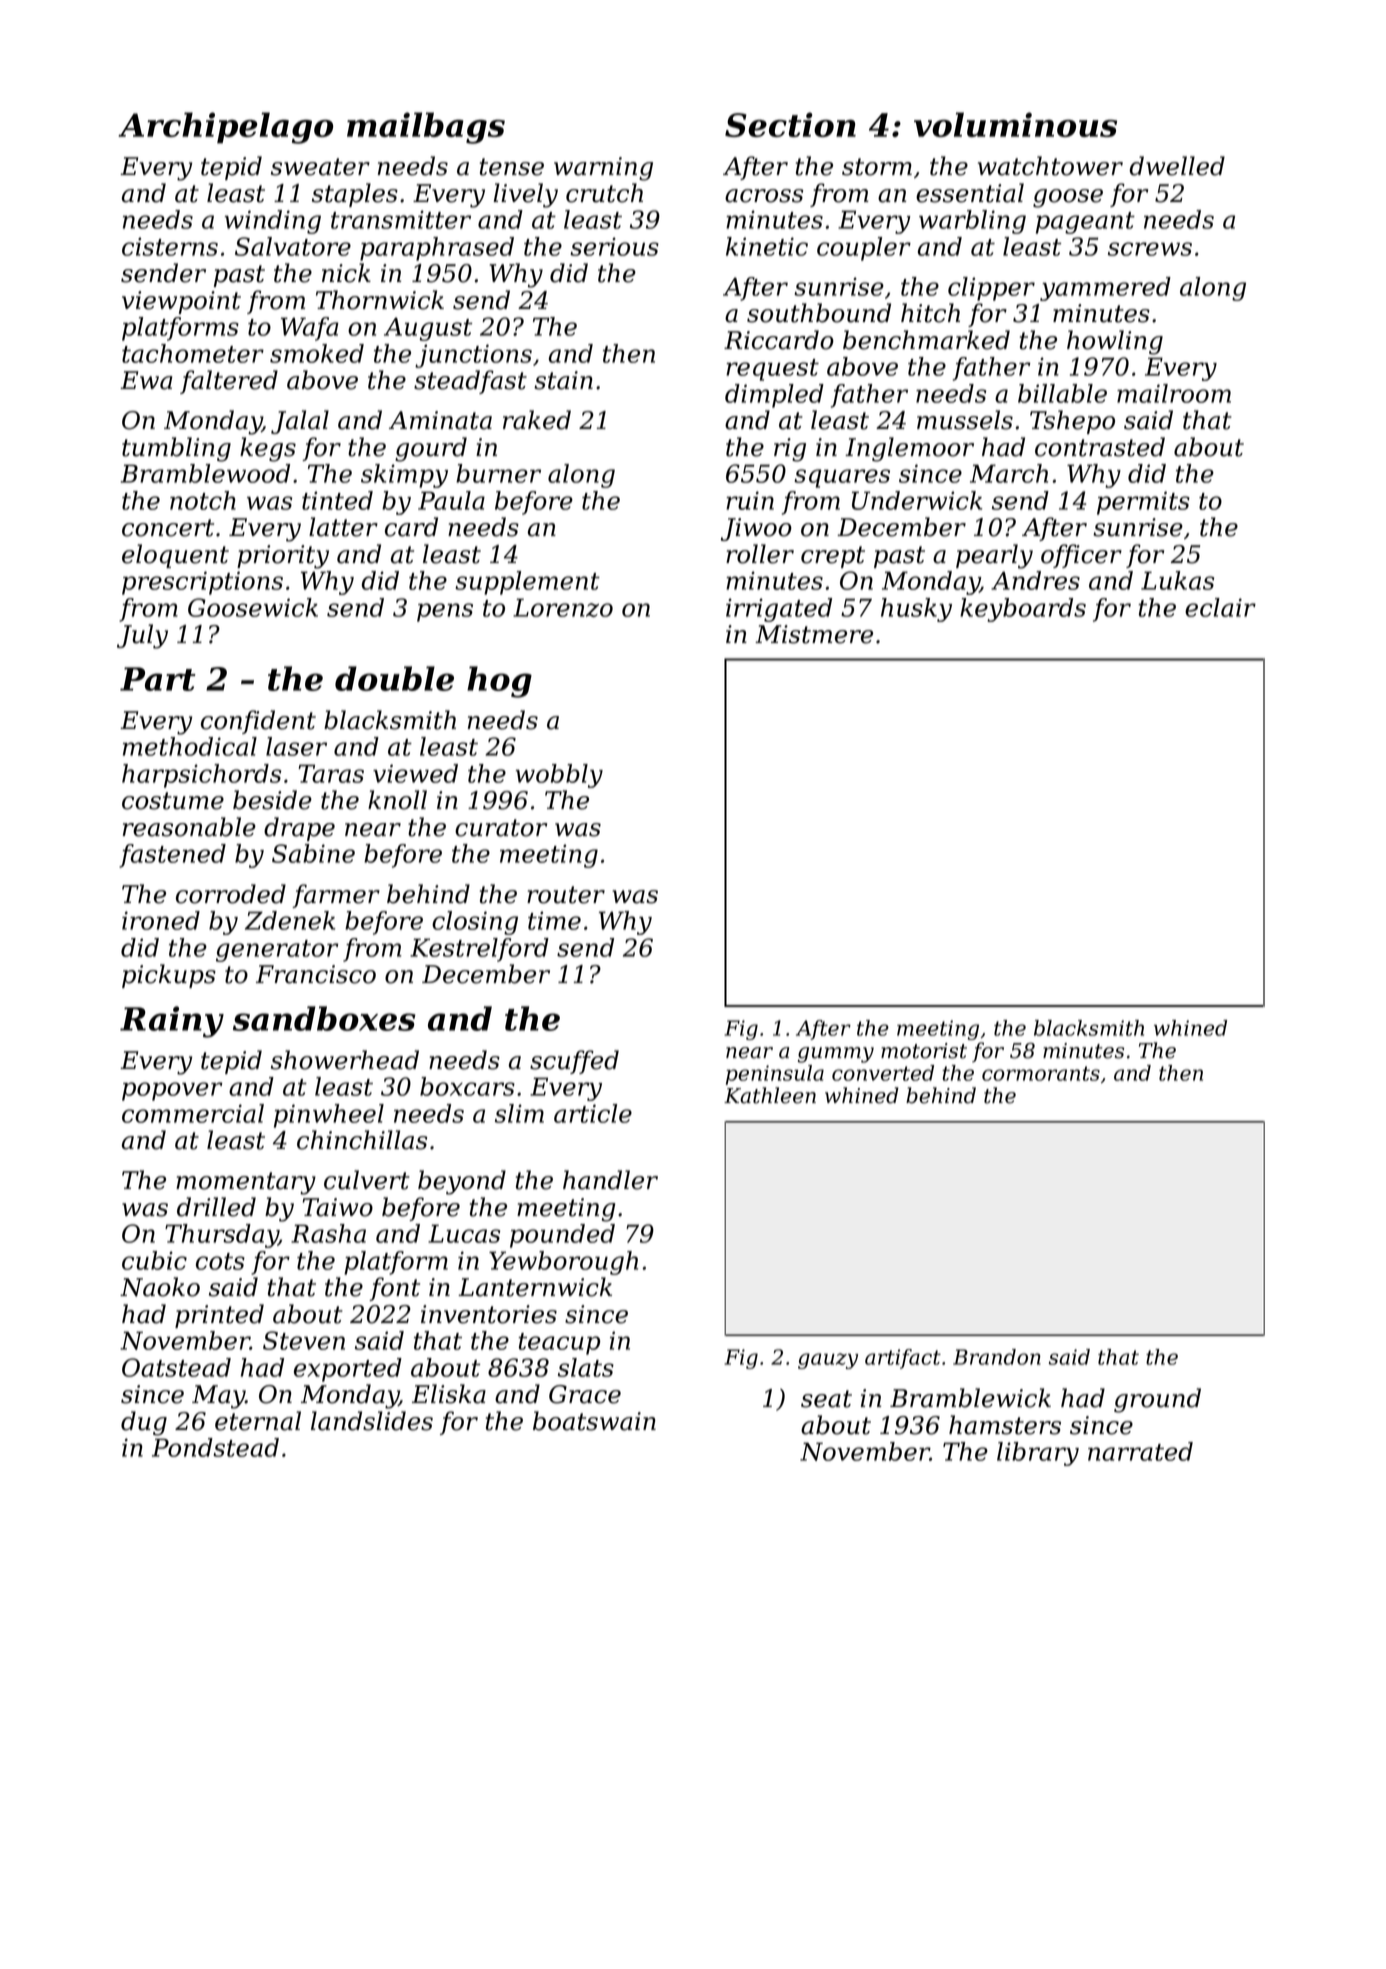 This screenshot has height=1969, width=1386. What do you see at coordinates (790, 124) in the screenshot?
I see `Section` at bounding box center [790, 124].
